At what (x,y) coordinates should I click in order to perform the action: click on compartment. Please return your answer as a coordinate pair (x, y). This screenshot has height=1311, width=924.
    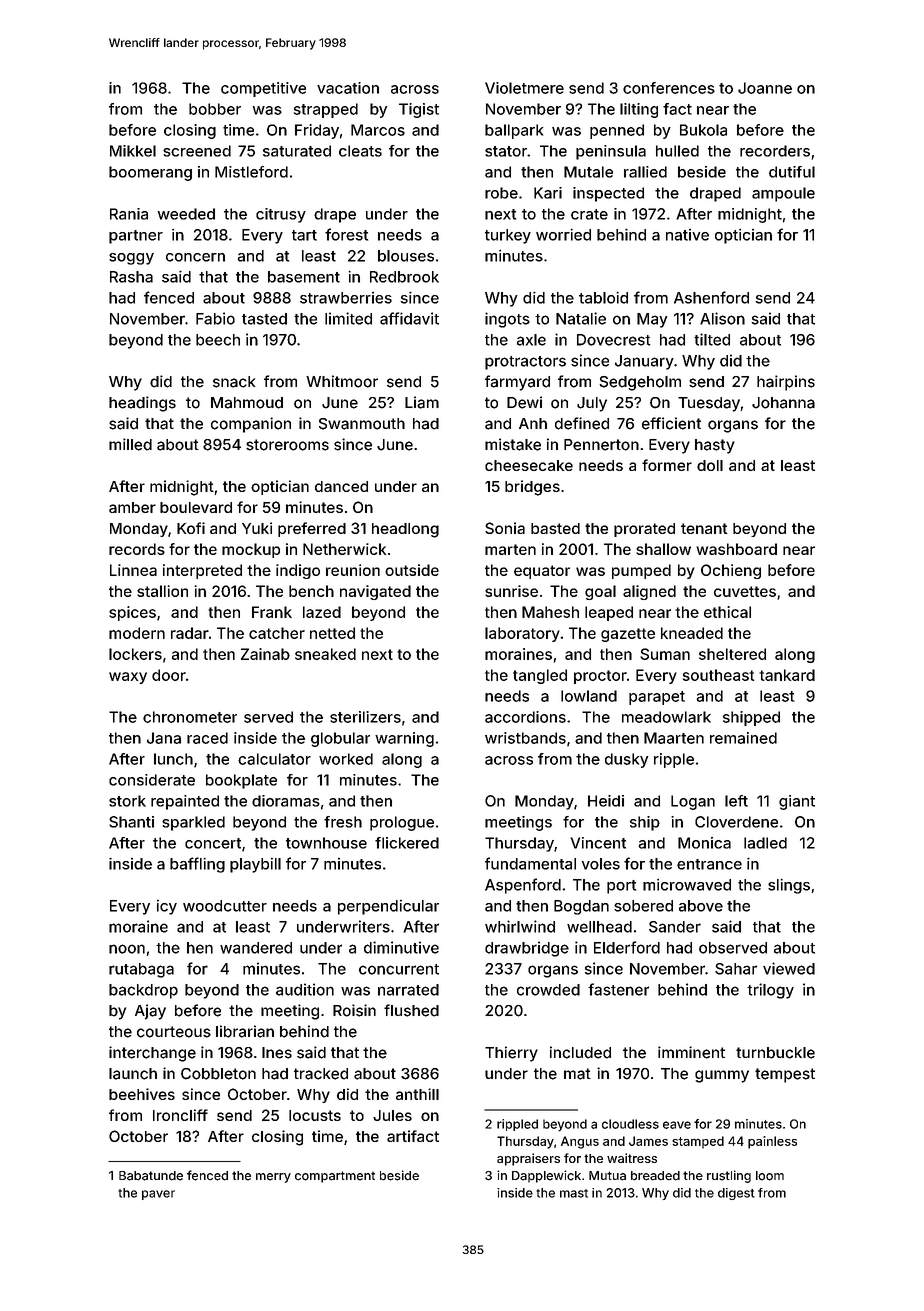
    Looking at the image, I should click on (335, 1177).
